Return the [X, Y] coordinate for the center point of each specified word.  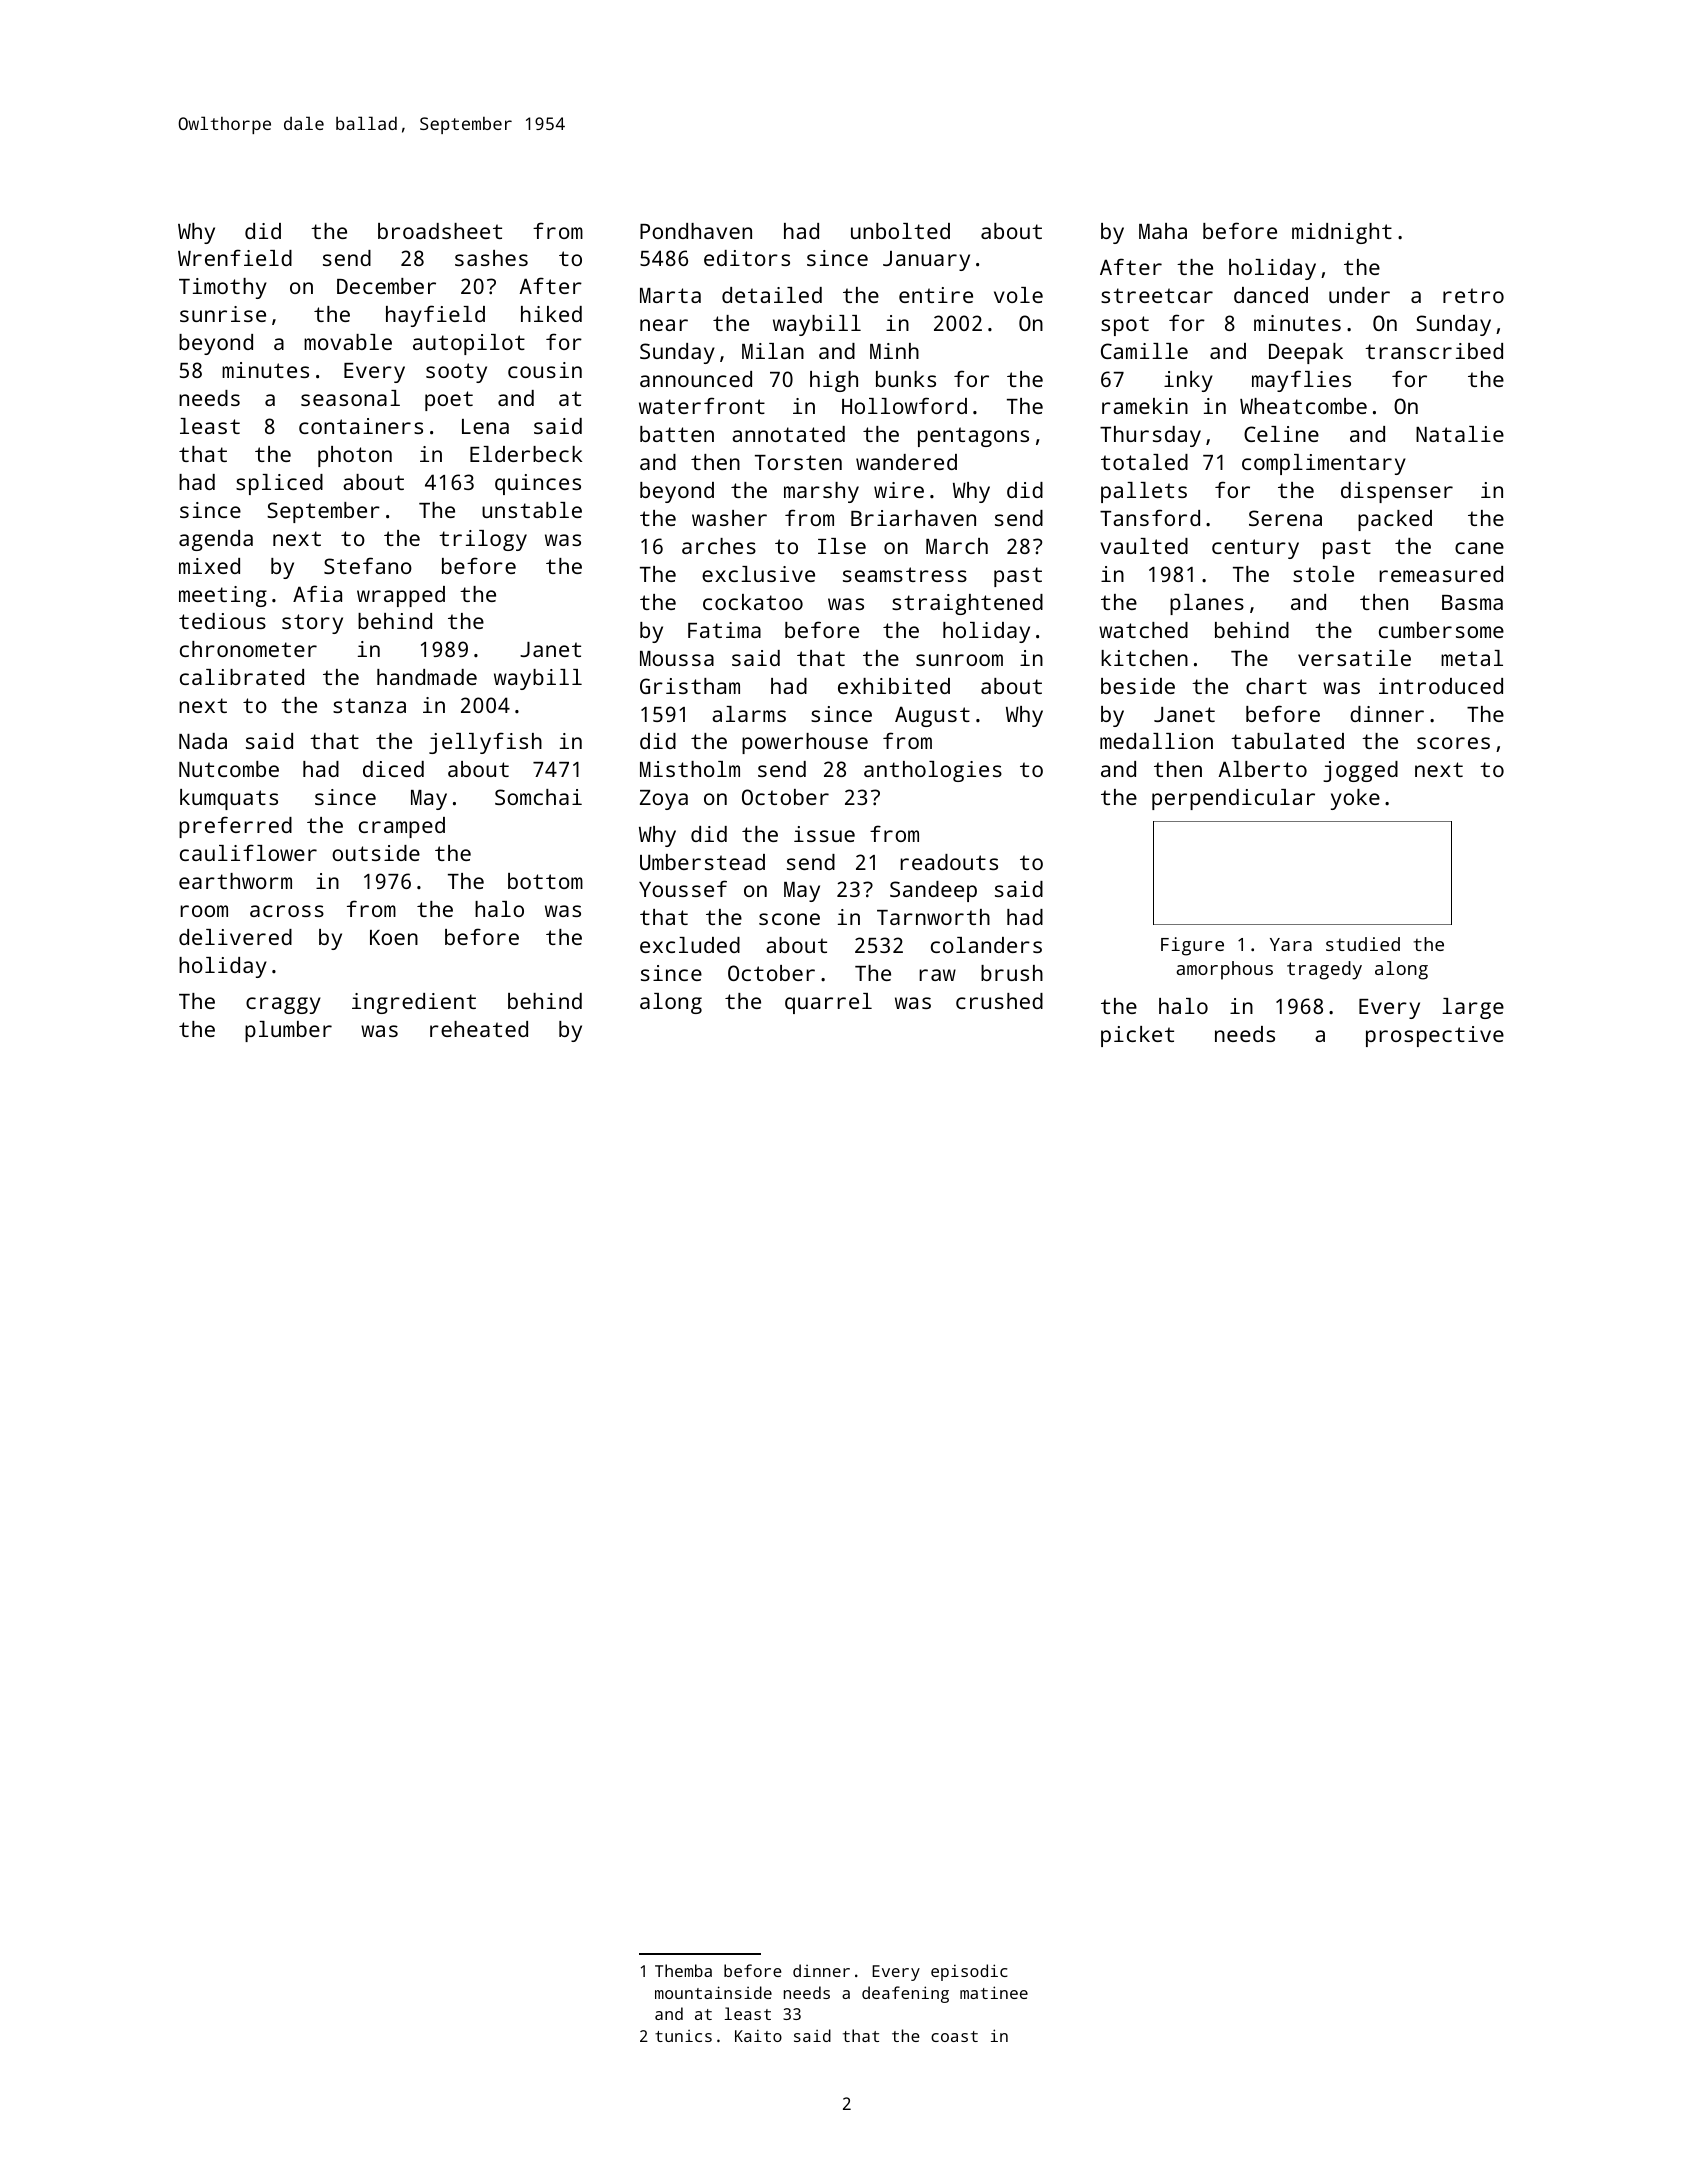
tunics [683, 2036]
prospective [1435, 1036]
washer [729, 518]
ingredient [414, 1003]
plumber [288, 1031]
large [1473, 1008]
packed [1395, 520]
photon [355, 456]
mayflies [1301, 381]
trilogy [483, 540]
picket [1137, 1036]
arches [719, 546]
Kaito [758, 2035]
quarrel [828, 1003]
